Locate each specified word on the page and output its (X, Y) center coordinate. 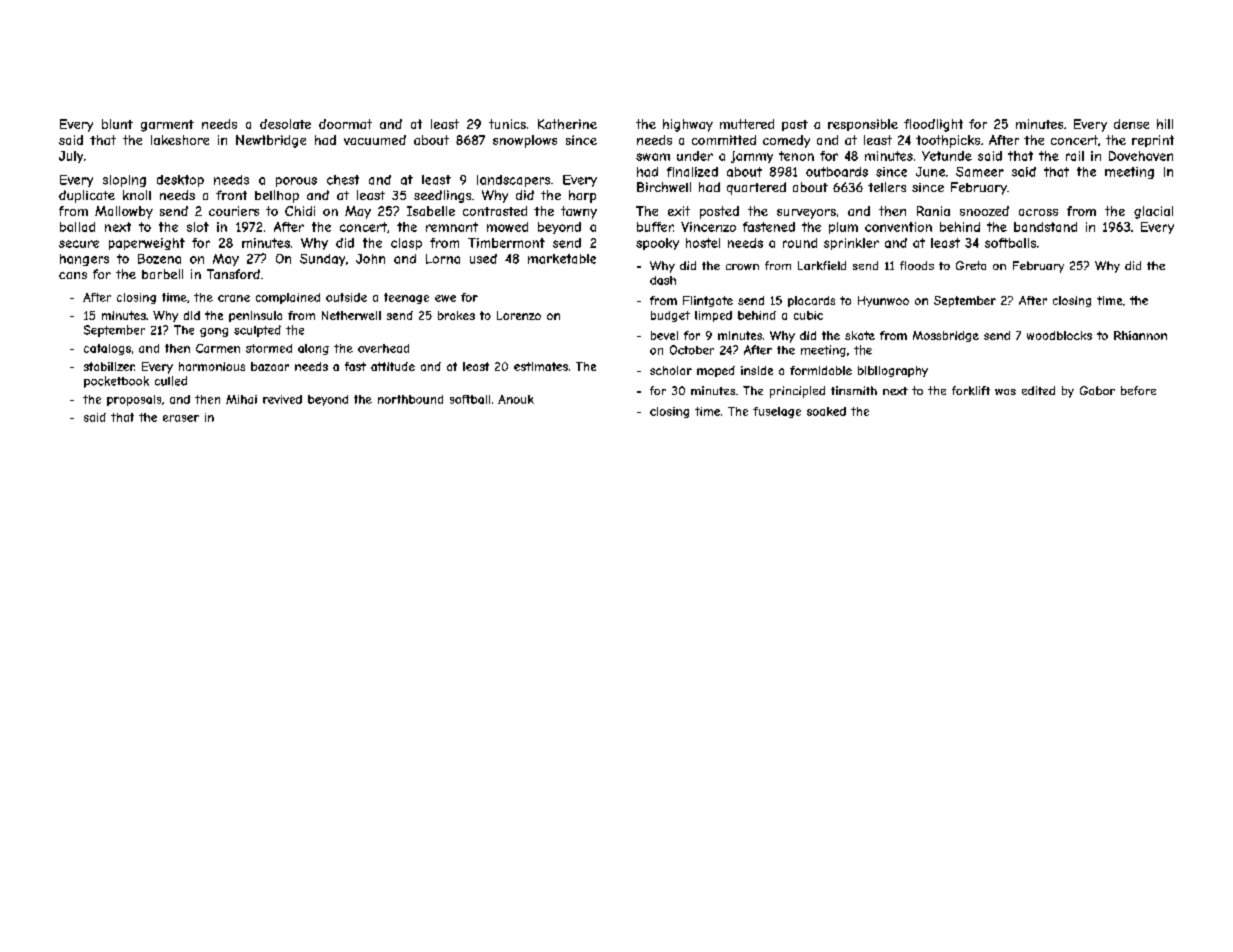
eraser (181, 418)
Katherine (567, 124)
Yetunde (947, 156)
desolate (285, 124)
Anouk (516, 399)
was (1005, 392)
